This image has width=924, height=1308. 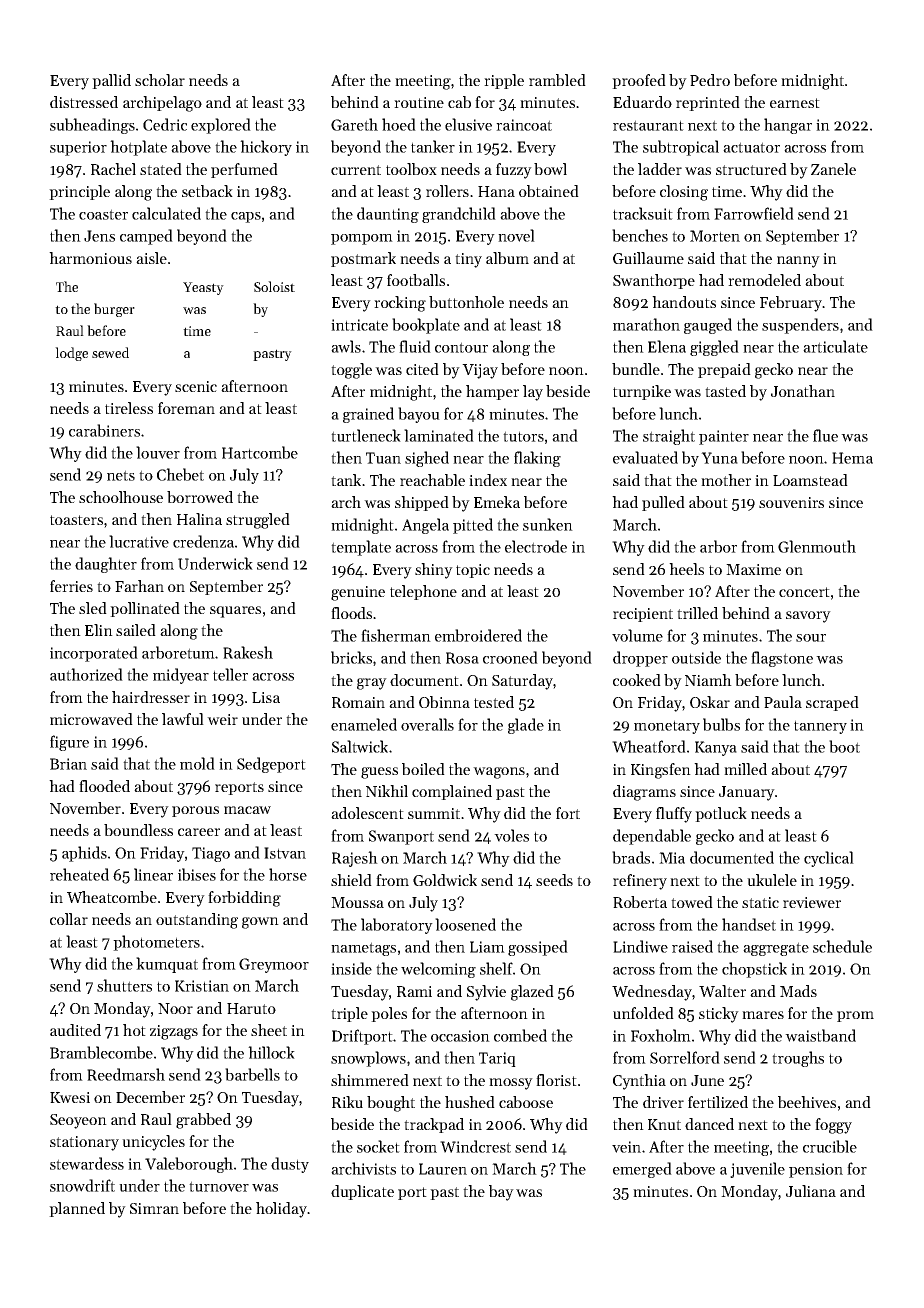 I want to click on flue, so click(x=825, y=435).
